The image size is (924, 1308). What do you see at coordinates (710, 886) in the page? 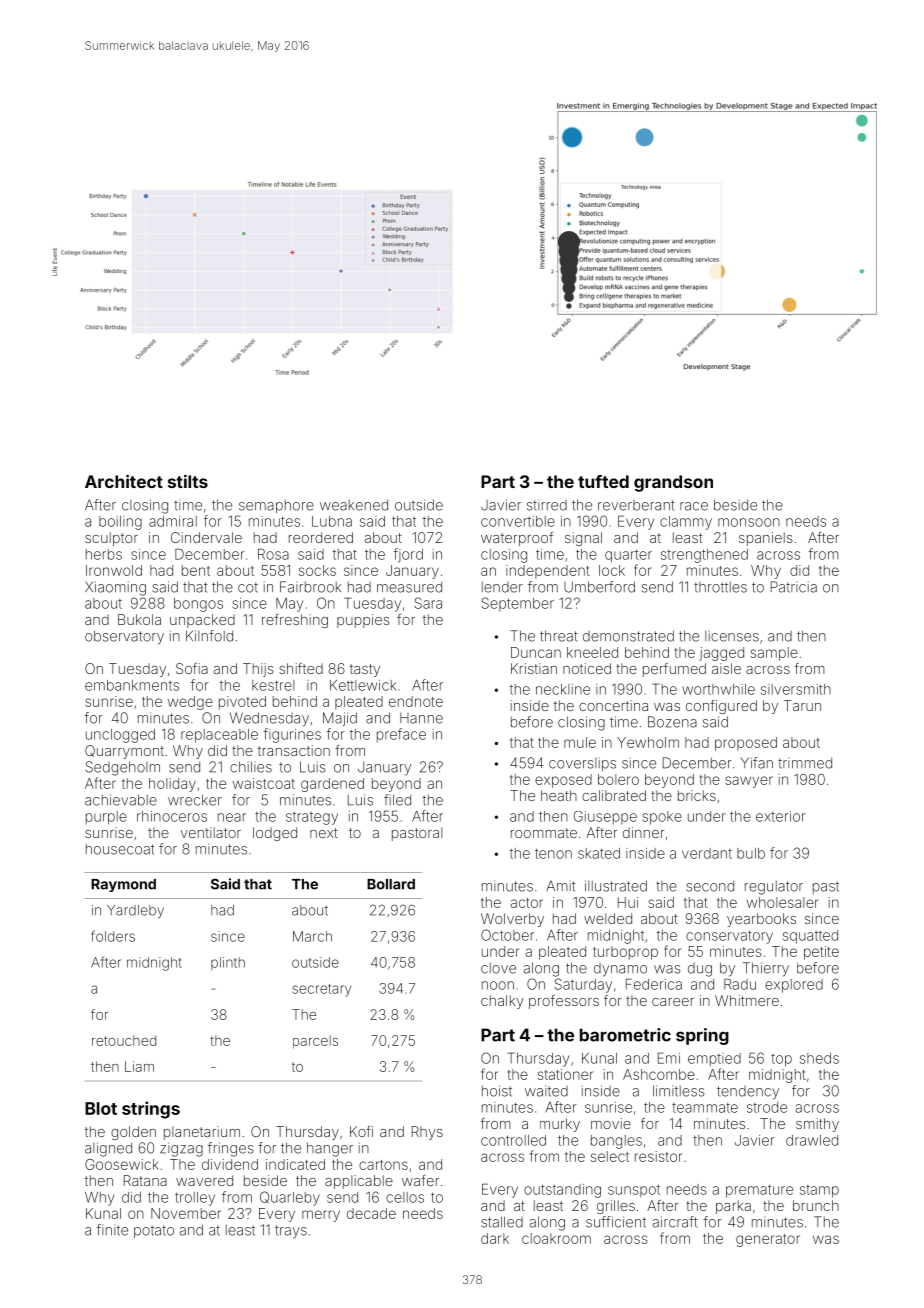
I see `second` at bounding box center [710, 886].
